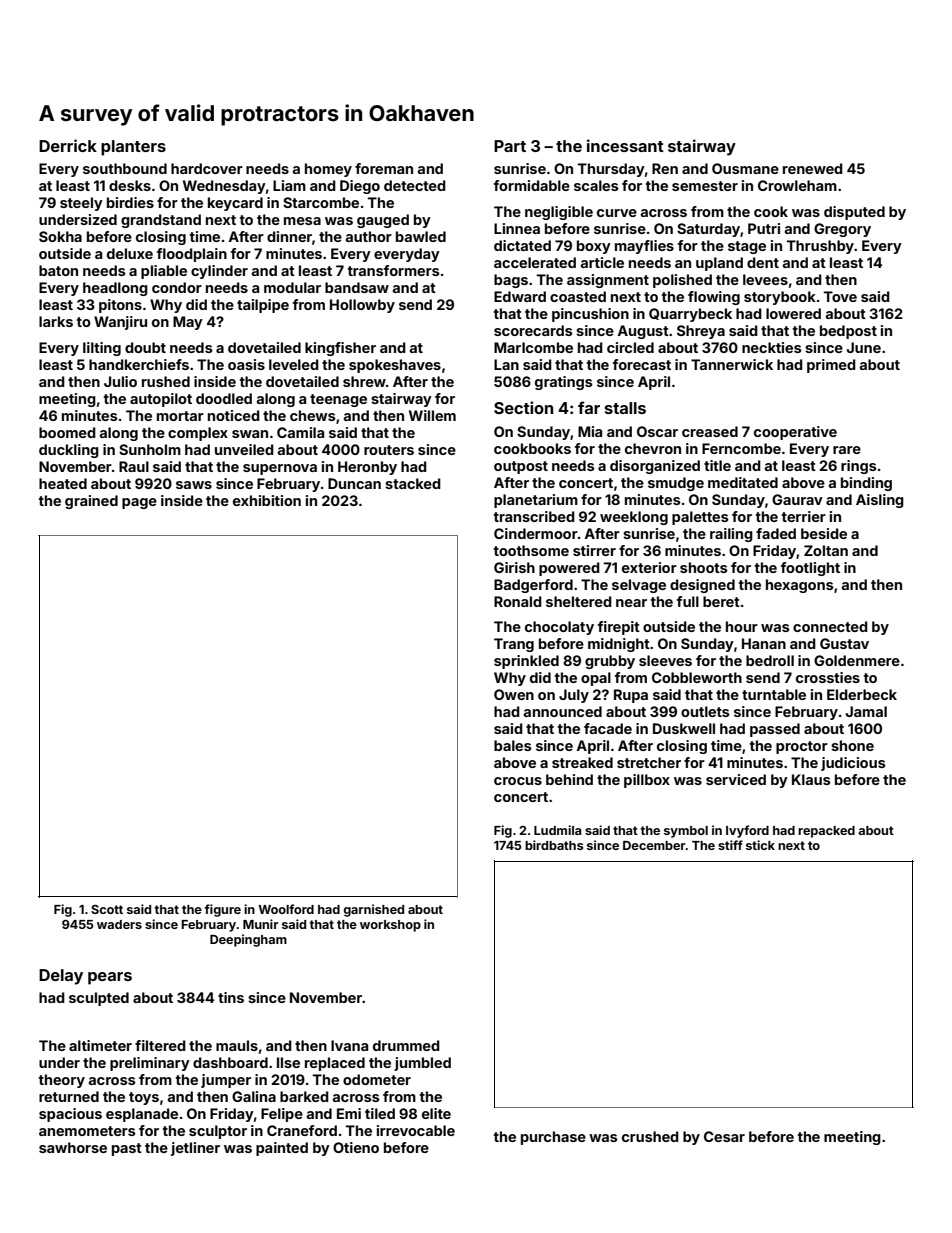 This document has height=1233, width=952. I want to click on Owen, so click(514, 694).
